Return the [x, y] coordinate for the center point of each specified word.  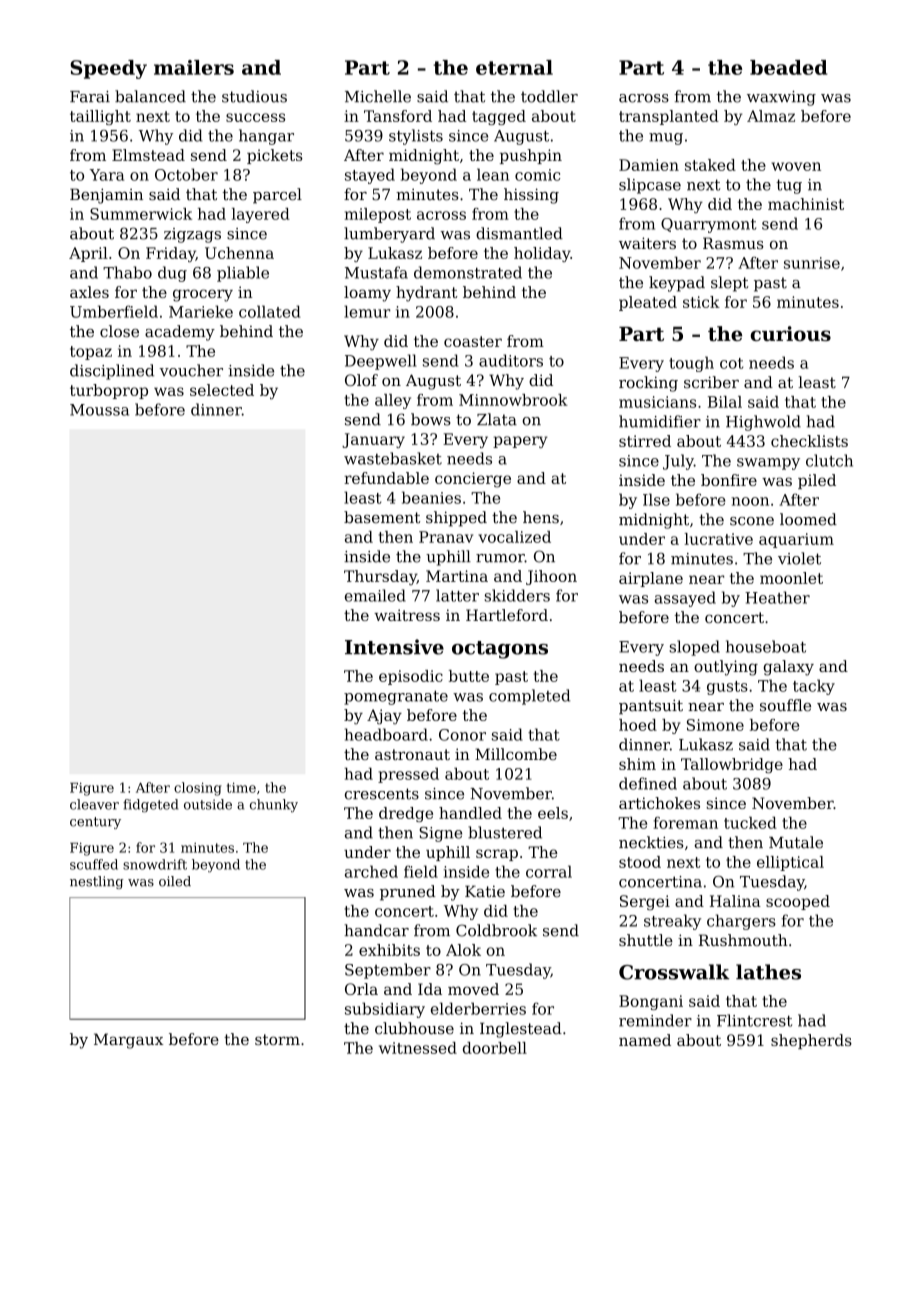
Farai [90, 97]
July [678, 462]
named [645, 1040]
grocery [203, 295]
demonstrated [468, 272]
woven [796, 166]
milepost [378, 215]
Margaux [129, 1041]
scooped [798, 902]
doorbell [495, 1048]
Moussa [99, 410]
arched [371, 871]
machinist [806, 204]
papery [520, 442]
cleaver [94, 804]
